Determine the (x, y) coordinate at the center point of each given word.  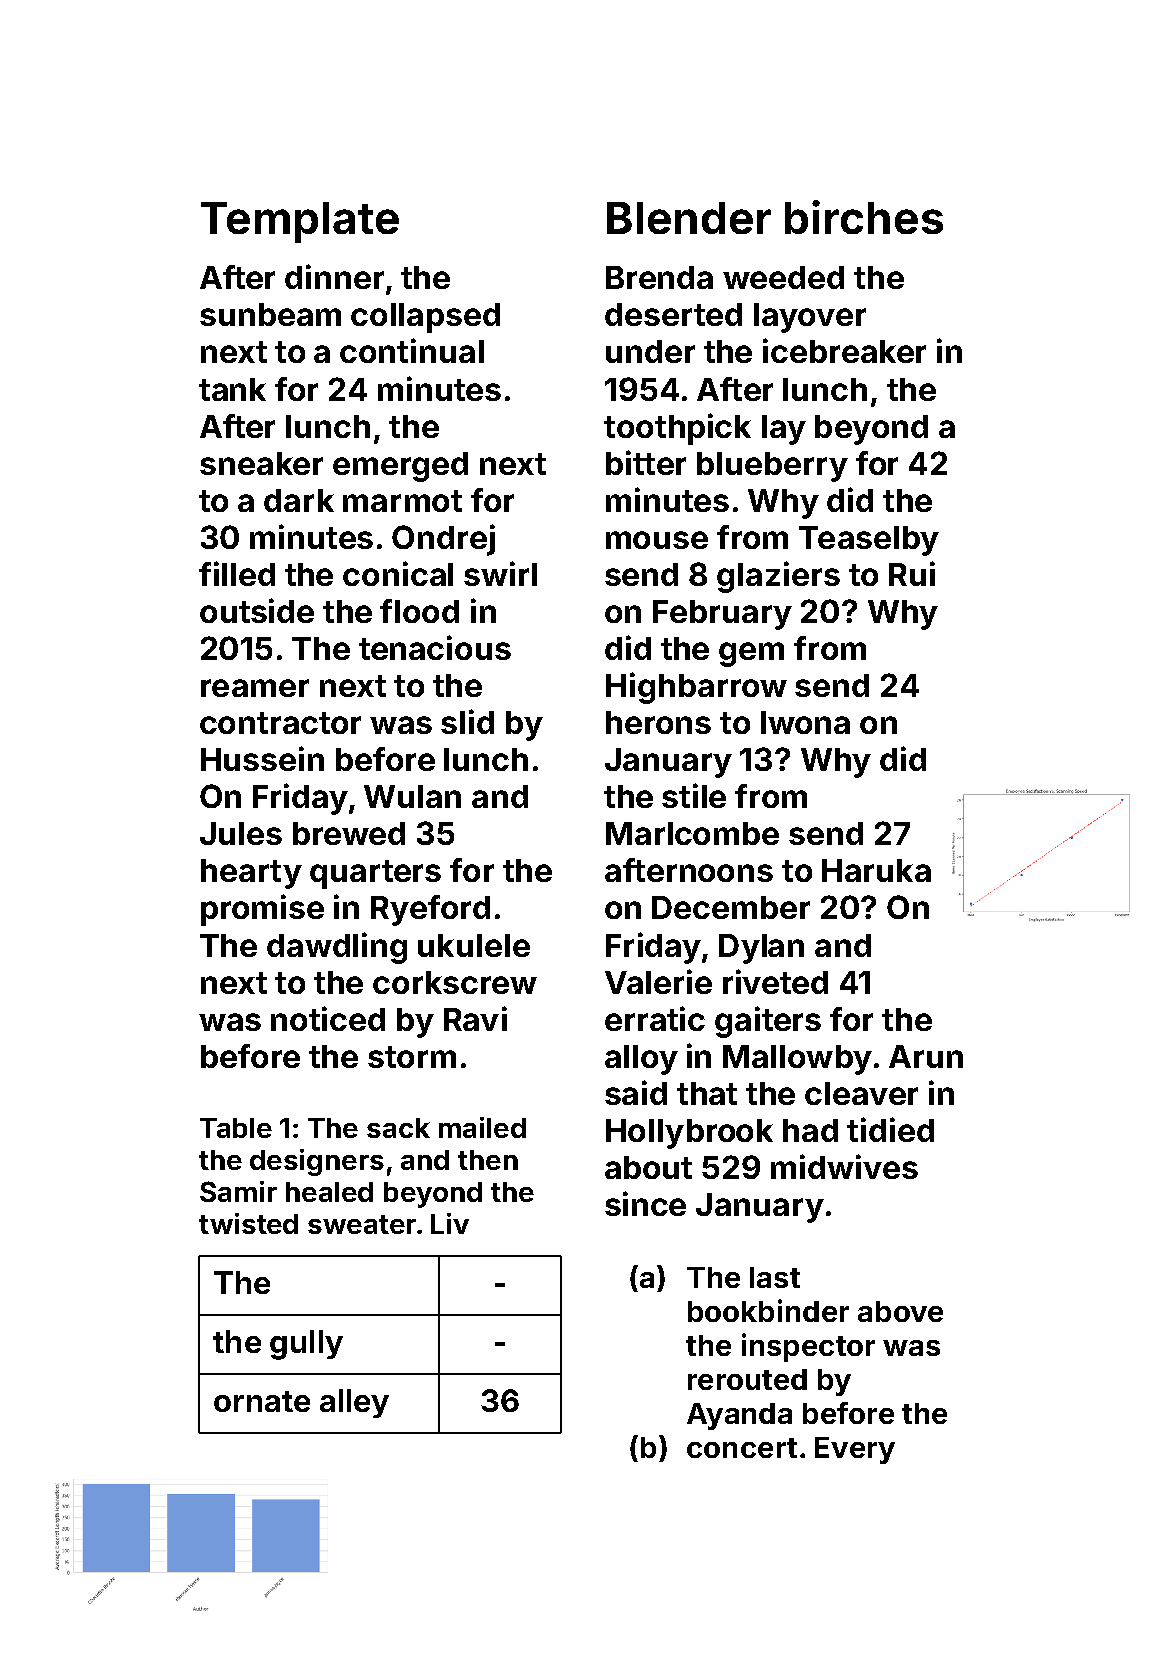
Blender (689, 218)
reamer (255, 688)
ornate (262, 1401)
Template (300, 222)
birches (864, 217)
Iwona (805, 722)
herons (658, 722)
